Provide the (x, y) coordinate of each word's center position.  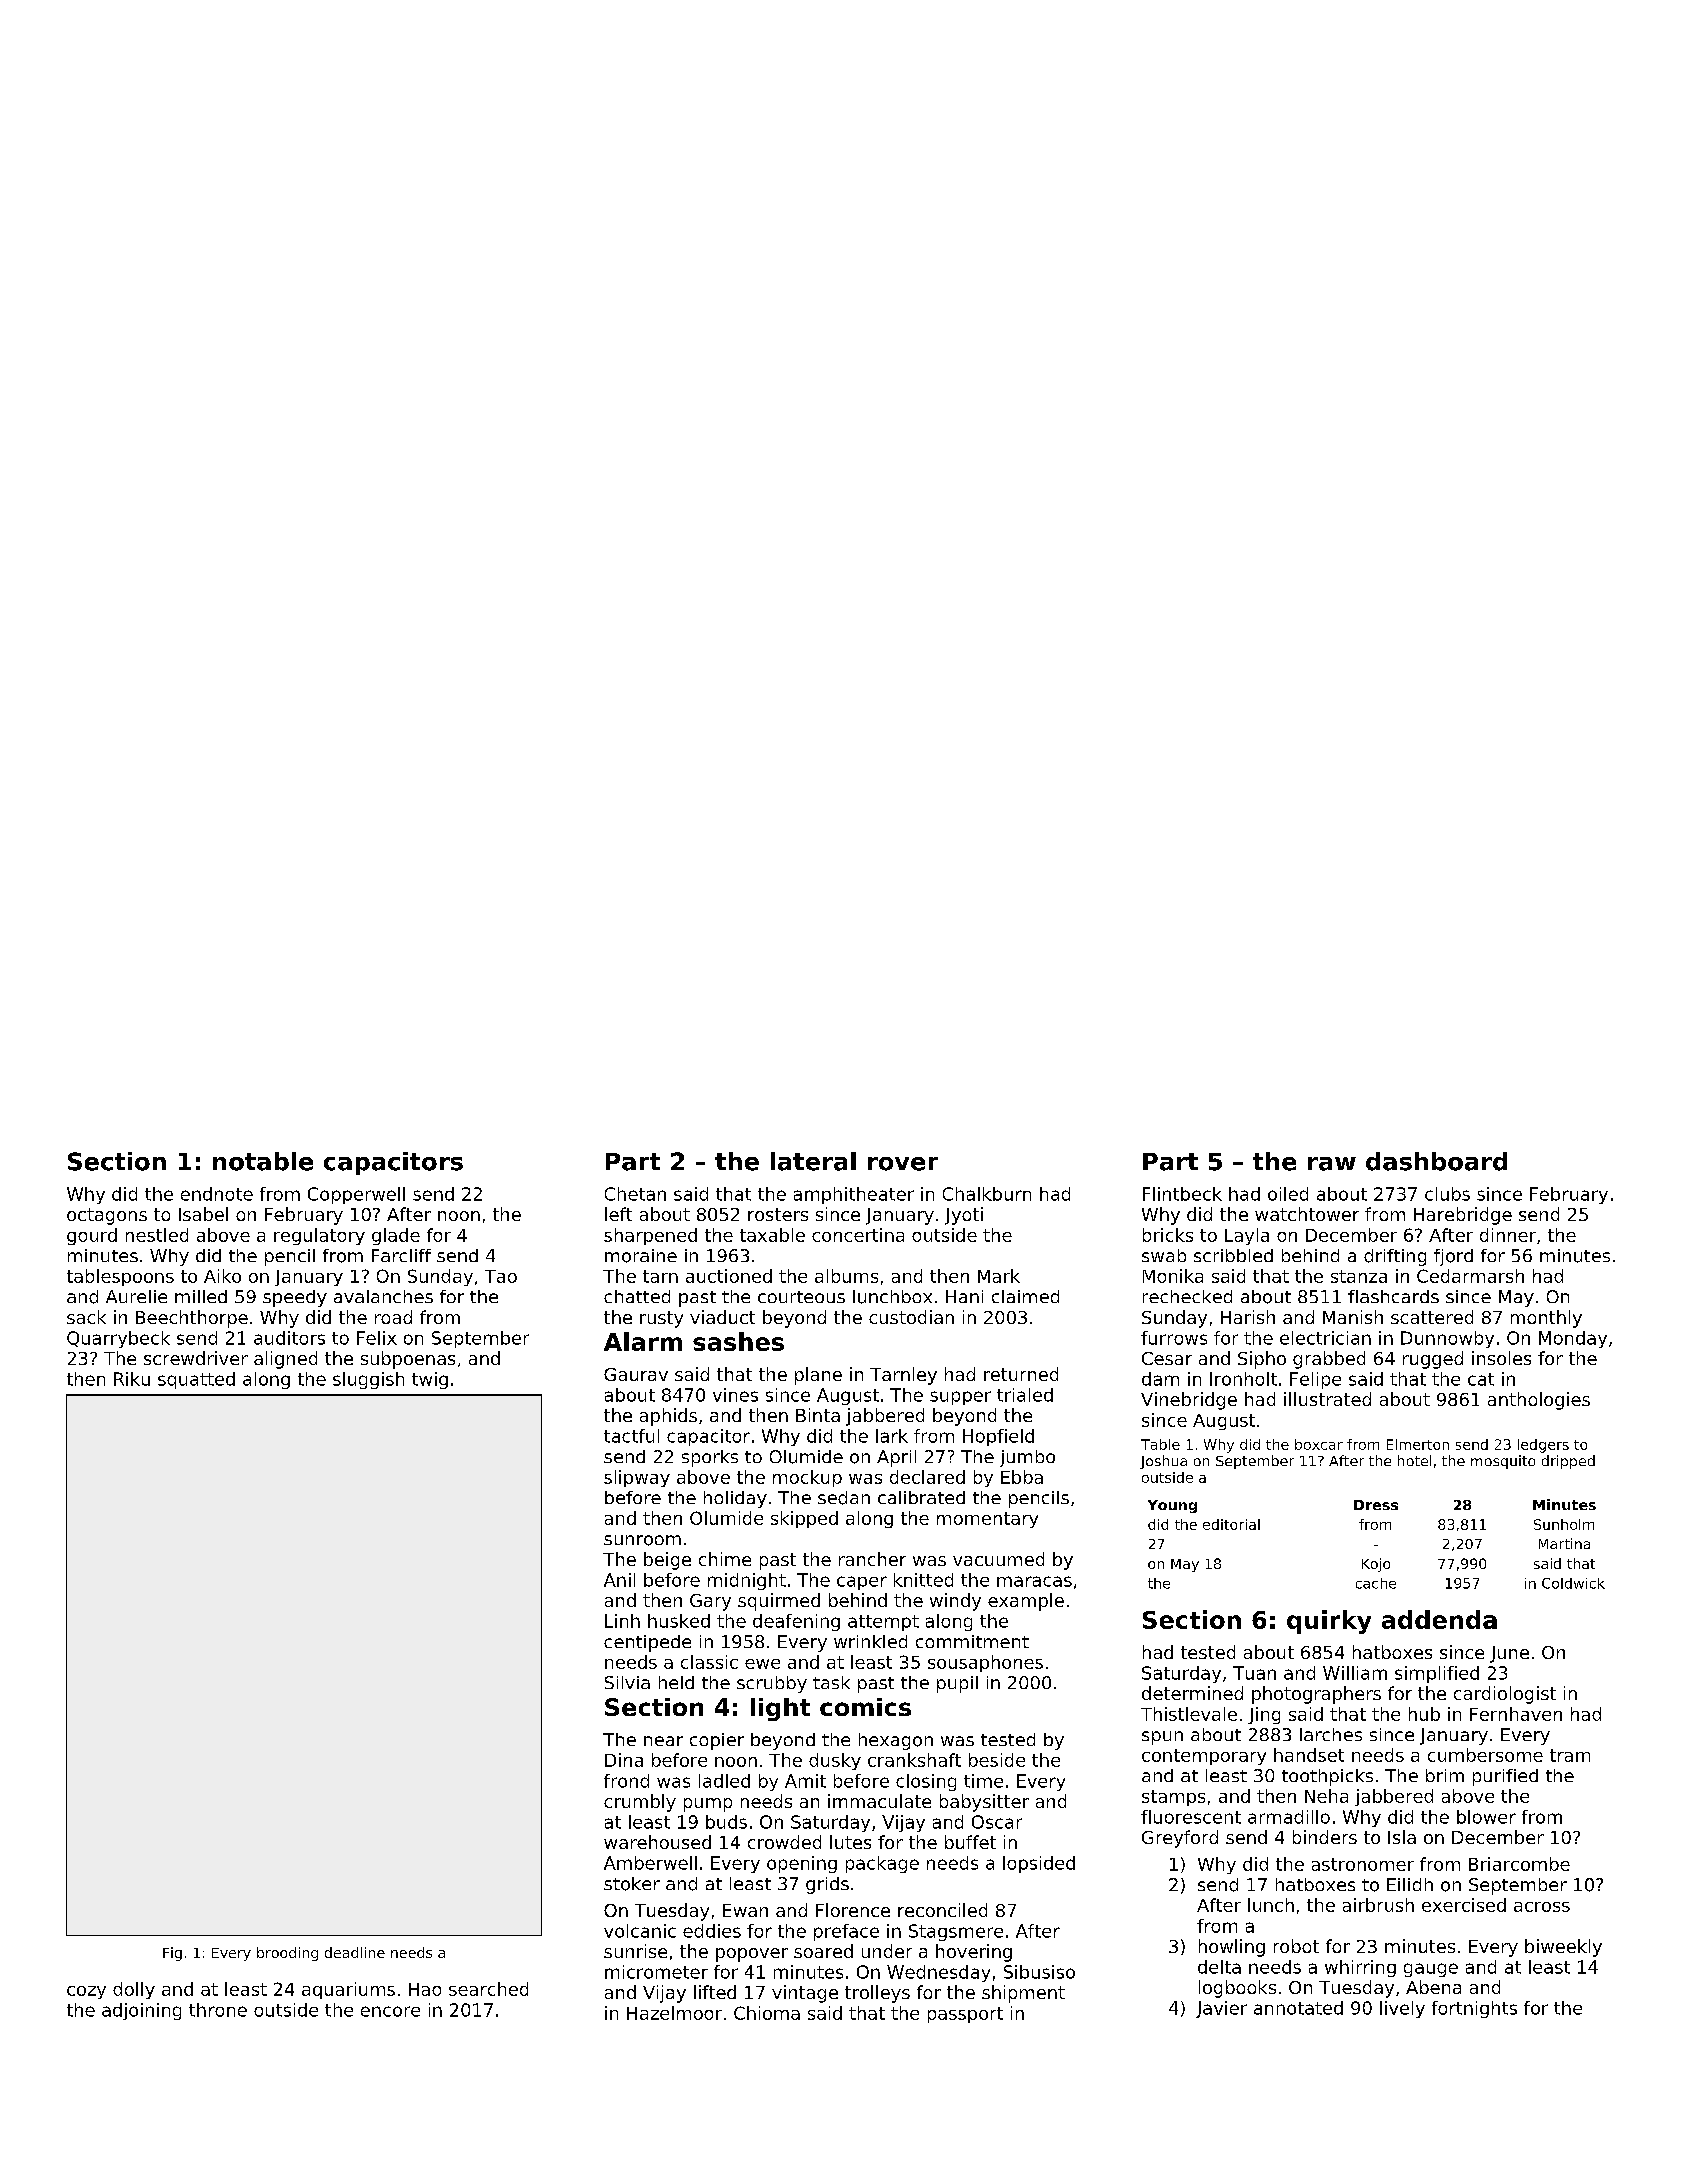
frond (626, 1781)
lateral (813, 1161)
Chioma (767, 2013)
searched (488, 1989)
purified (1505, 1777)
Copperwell (356, 1195)
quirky (1329, 1622)
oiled (1288, 1194)
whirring (1360, 1968)
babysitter (984, 1803)
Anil (619, 1580)
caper (862, 1583)
